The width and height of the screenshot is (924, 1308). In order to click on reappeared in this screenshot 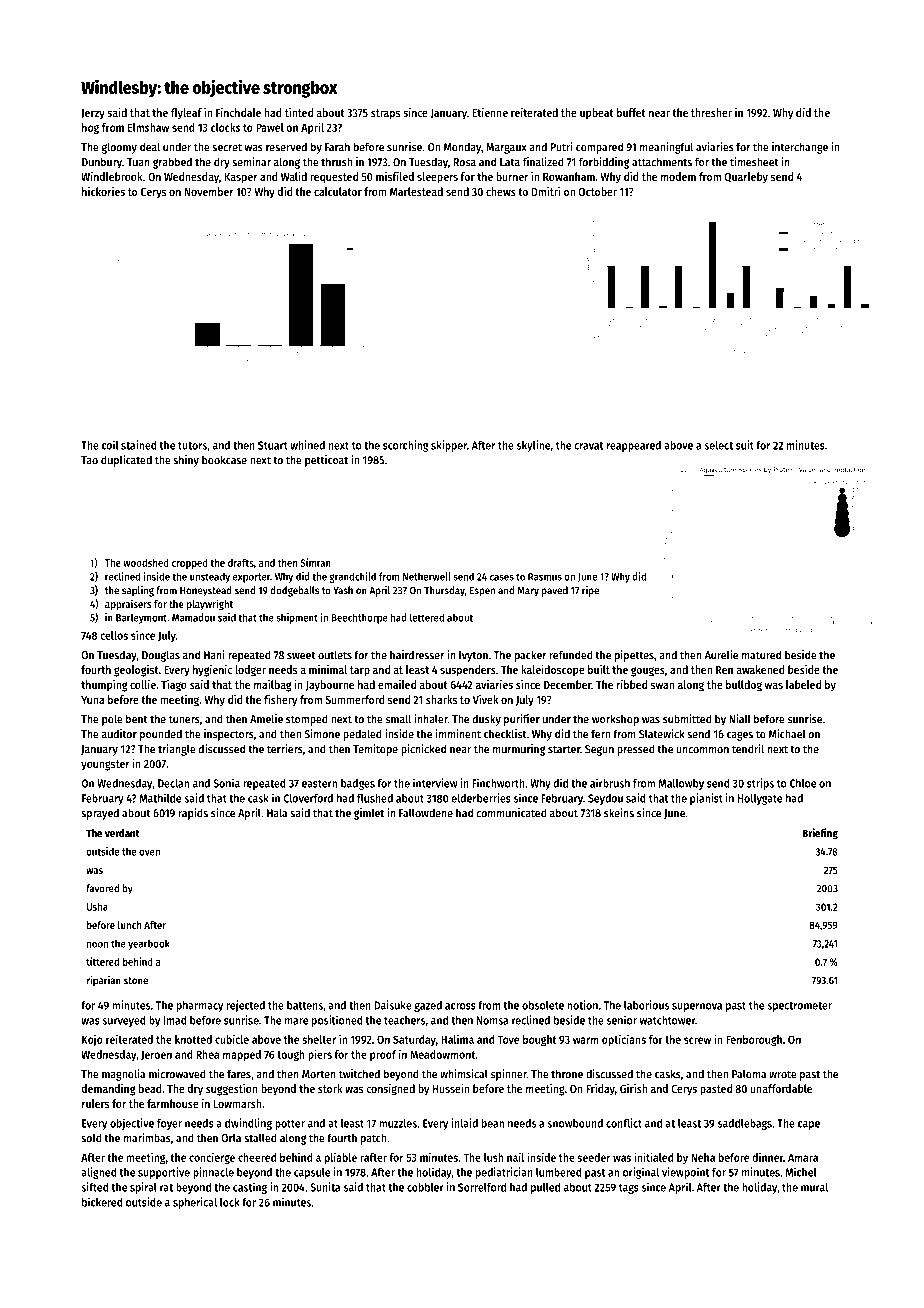, I will do `click(634, 446)`.
